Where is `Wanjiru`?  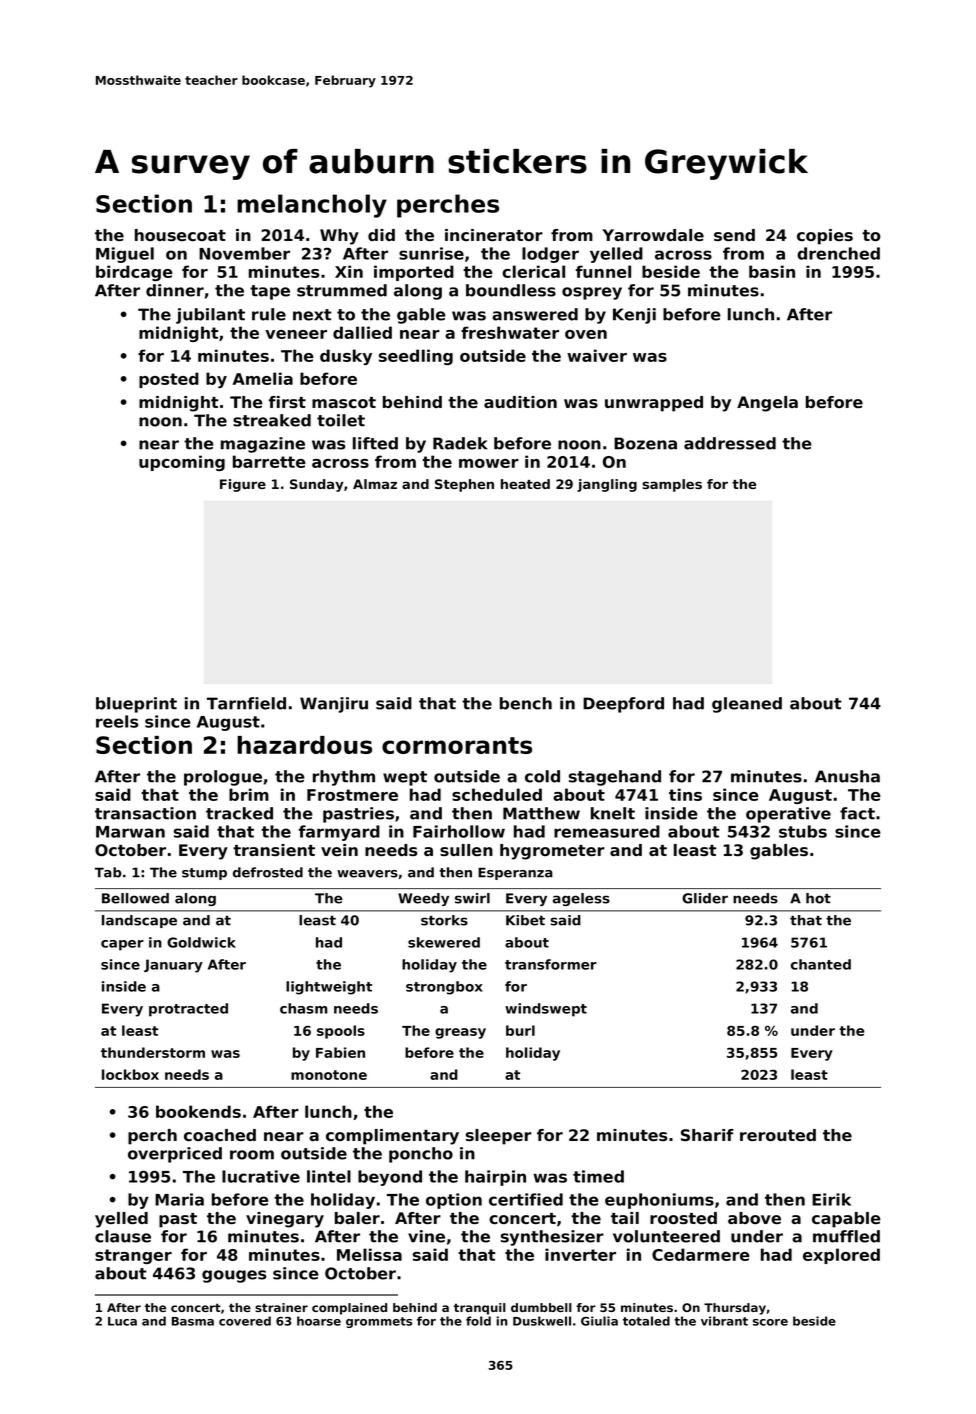
Wanjiru is located at coordinates (334, 705).
